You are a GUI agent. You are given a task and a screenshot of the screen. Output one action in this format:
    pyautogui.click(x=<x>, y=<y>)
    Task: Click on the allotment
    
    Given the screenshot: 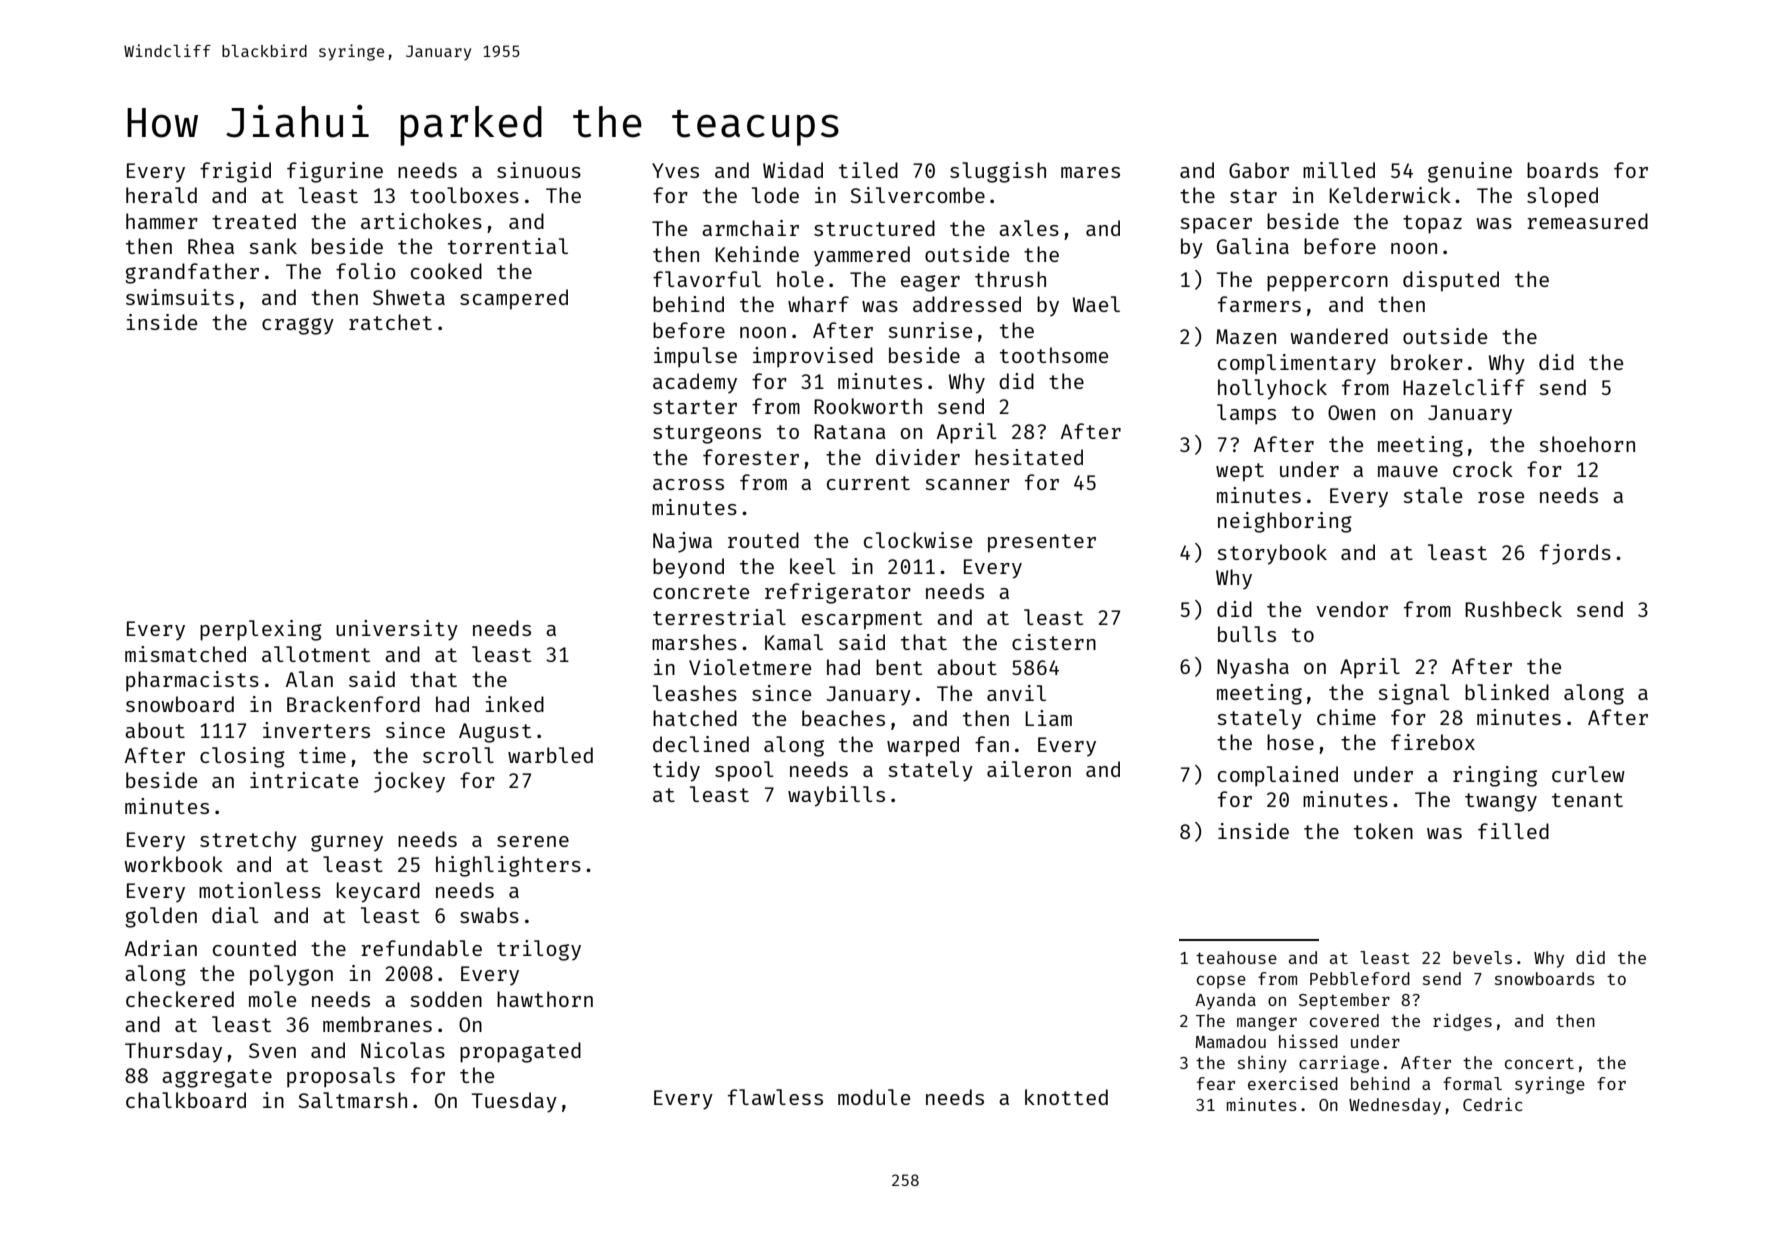 What is the action you would take?
    pyautogui.click(x=316, y=654)
